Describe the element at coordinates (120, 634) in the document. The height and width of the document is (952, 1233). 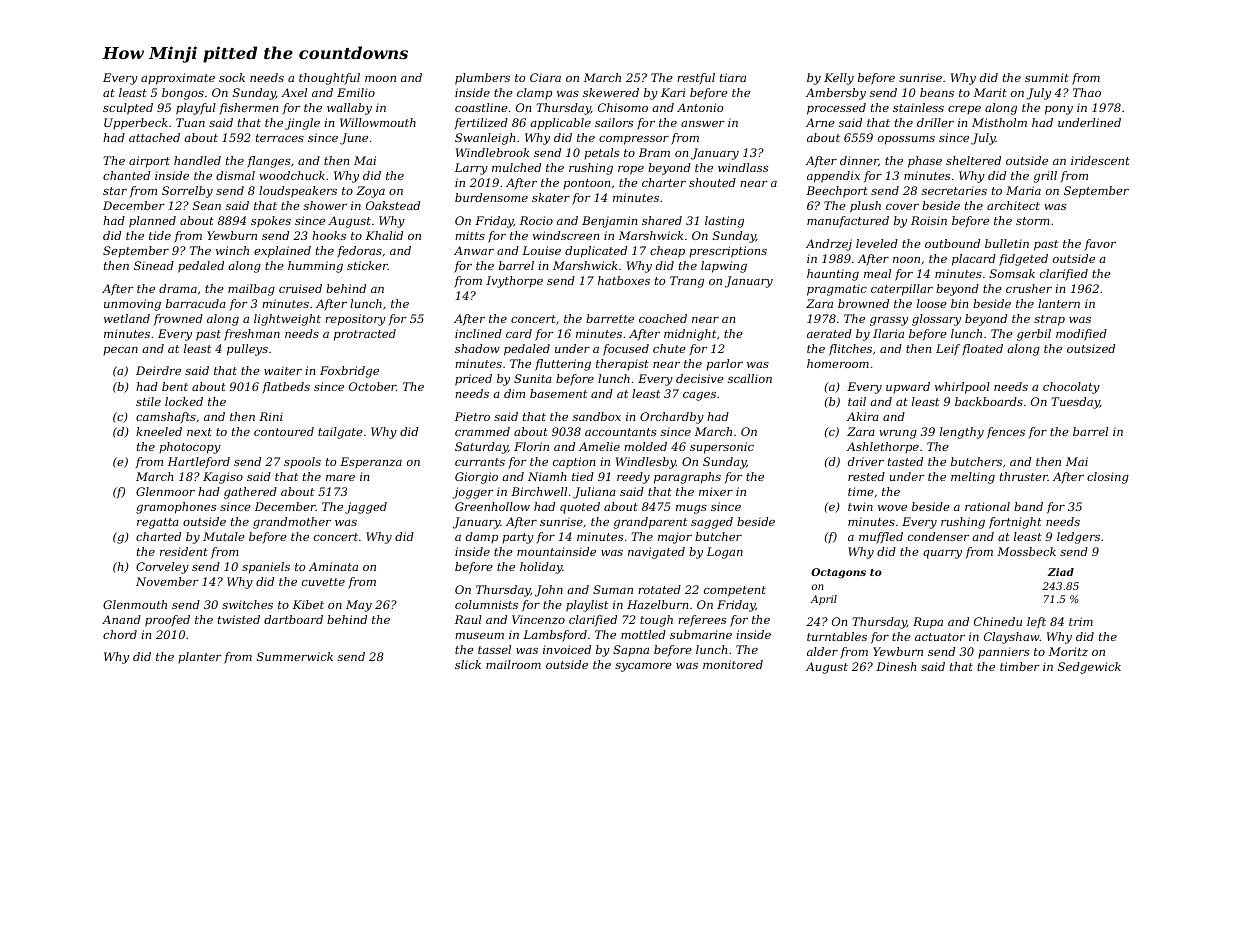
I see `chord` at that location.
